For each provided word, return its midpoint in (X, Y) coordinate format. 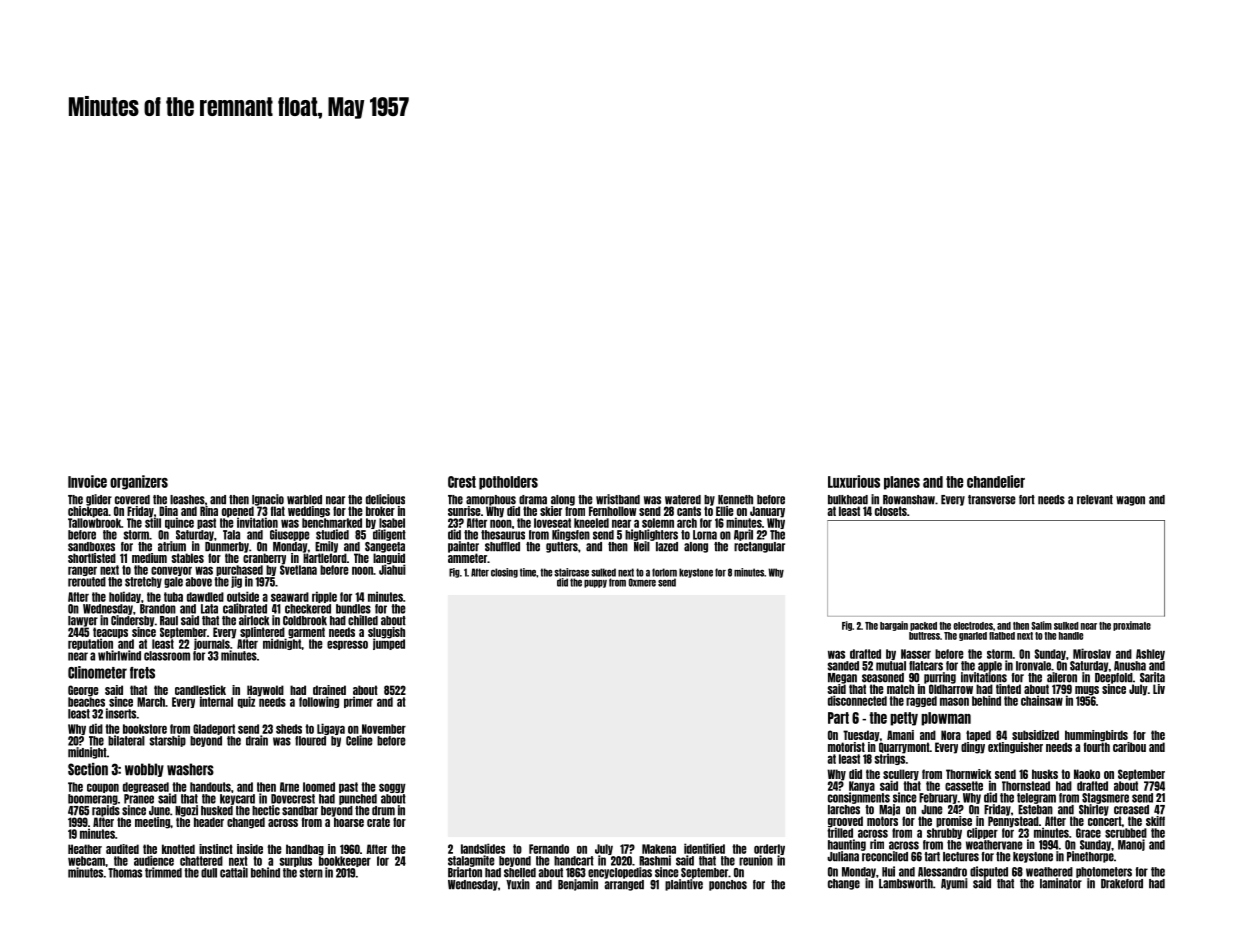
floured (310, 741)
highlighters (651, 535)
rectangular (759, 547)
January (767, 512)
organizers (139, 482)
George (83, 691)
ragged (921, 701)
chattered (201, 861)
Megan (842, 678)
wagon (1130, 501)
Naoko (1087, 774)
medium (149, 558)
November (384, 729)
